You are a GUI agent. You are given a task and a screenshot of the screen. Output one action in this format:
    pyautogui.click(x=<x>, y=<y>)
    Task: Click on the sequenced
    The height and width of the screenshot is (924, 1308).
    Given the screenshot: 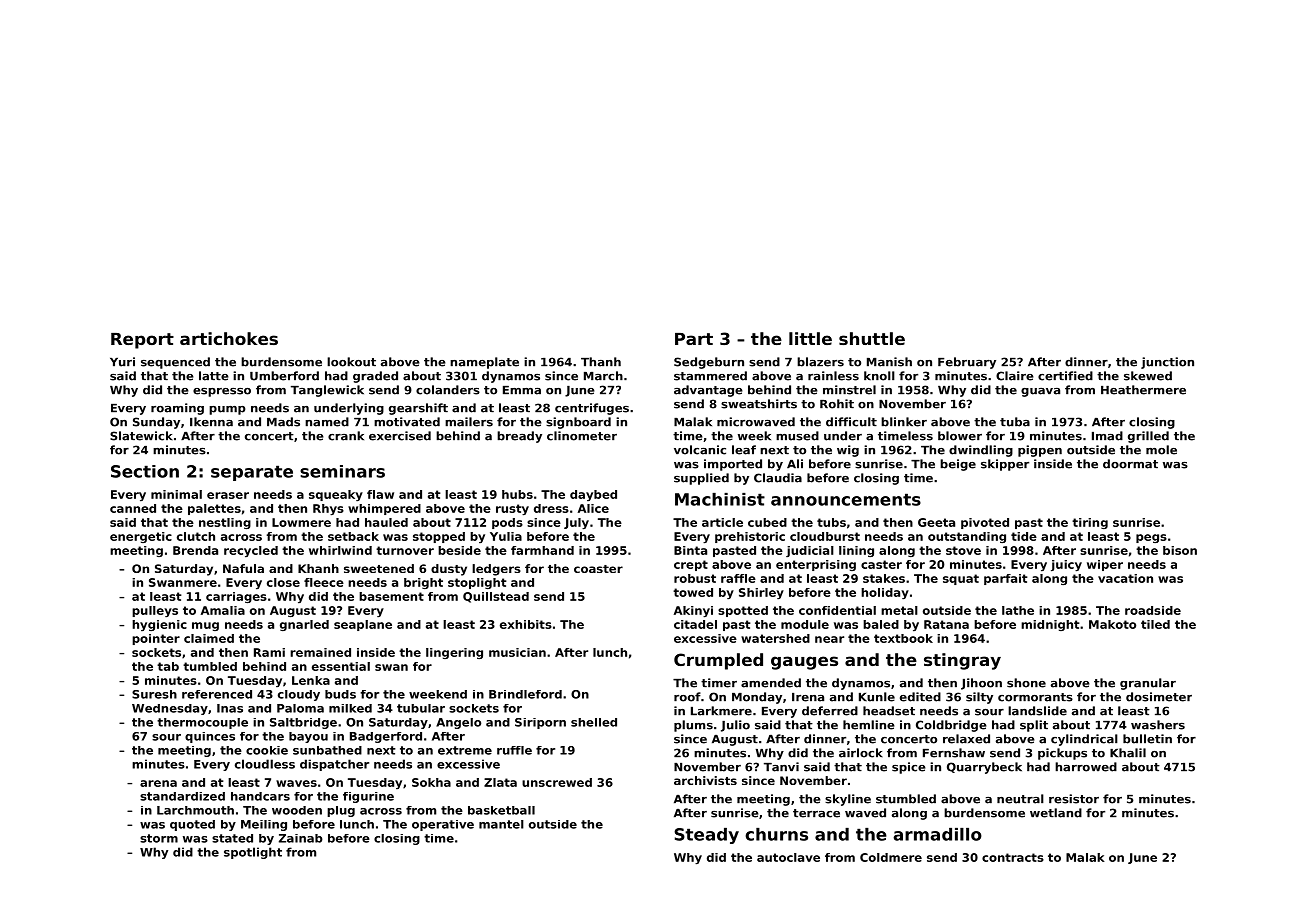 What is the action you would take?
    pyautogui.click(x=175, y=363)
